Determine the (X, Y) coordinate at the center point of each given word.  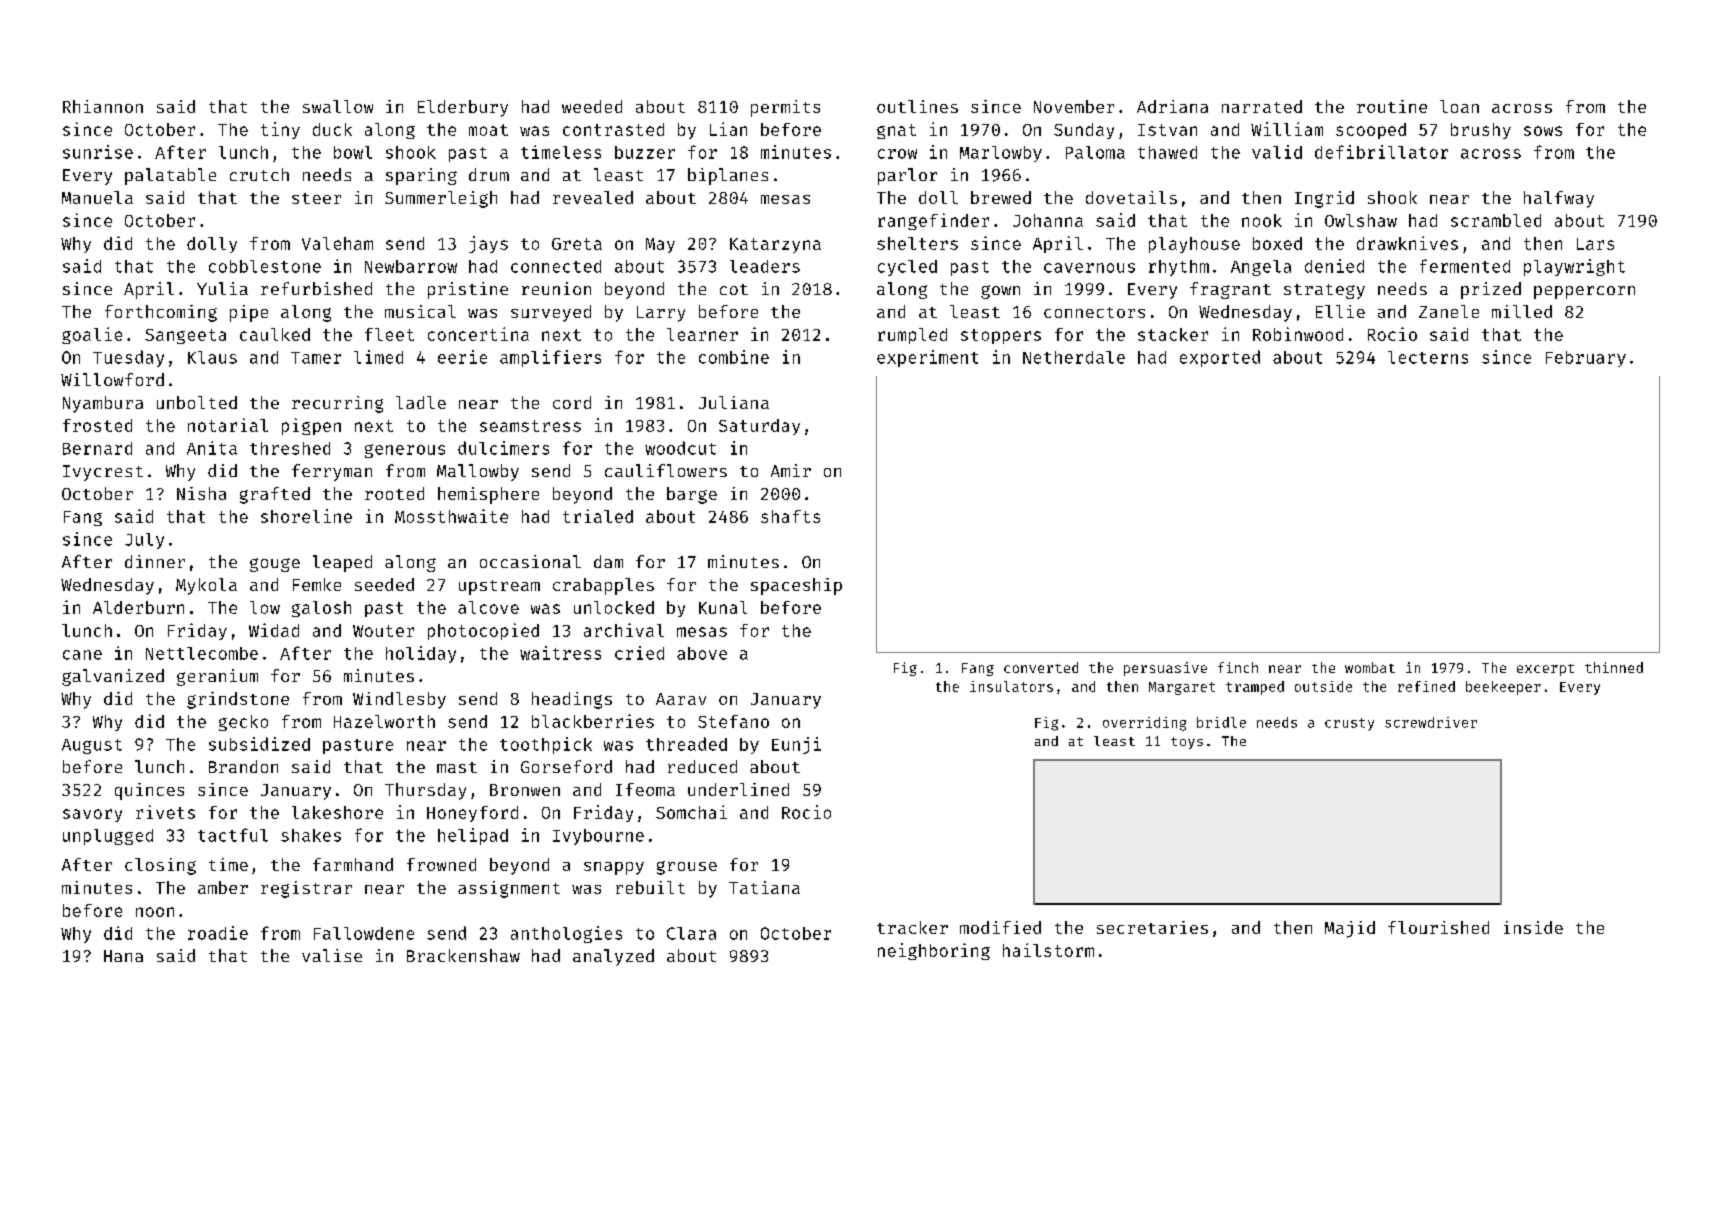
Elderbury (463, 108)
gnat (896, 131)
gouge (275, 565)
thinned (1614, 667)
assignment (509, 889)
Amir (791, 470)
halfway (1559, 199)
